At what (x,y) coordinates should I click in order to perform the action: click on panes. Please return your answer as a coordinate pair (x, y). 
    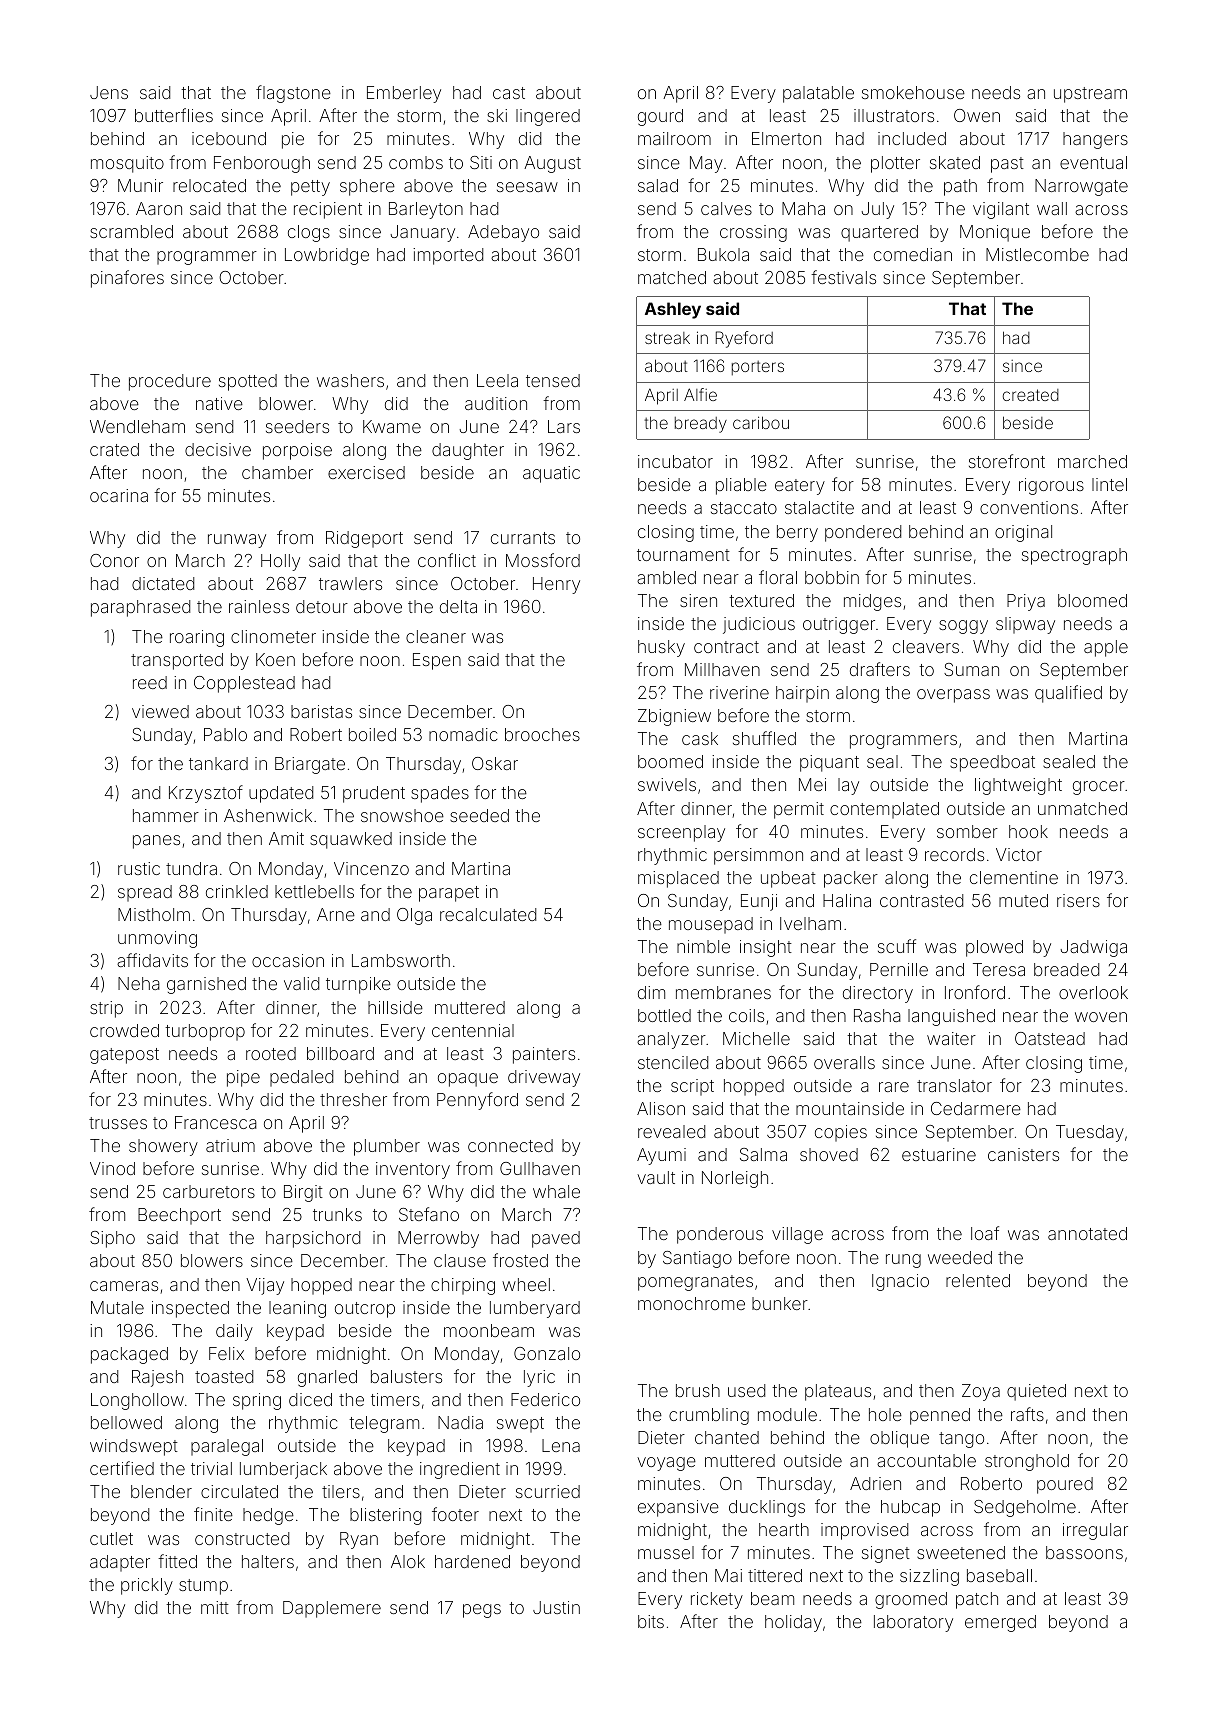
    Looking at the image, I should click on (156, 842).
